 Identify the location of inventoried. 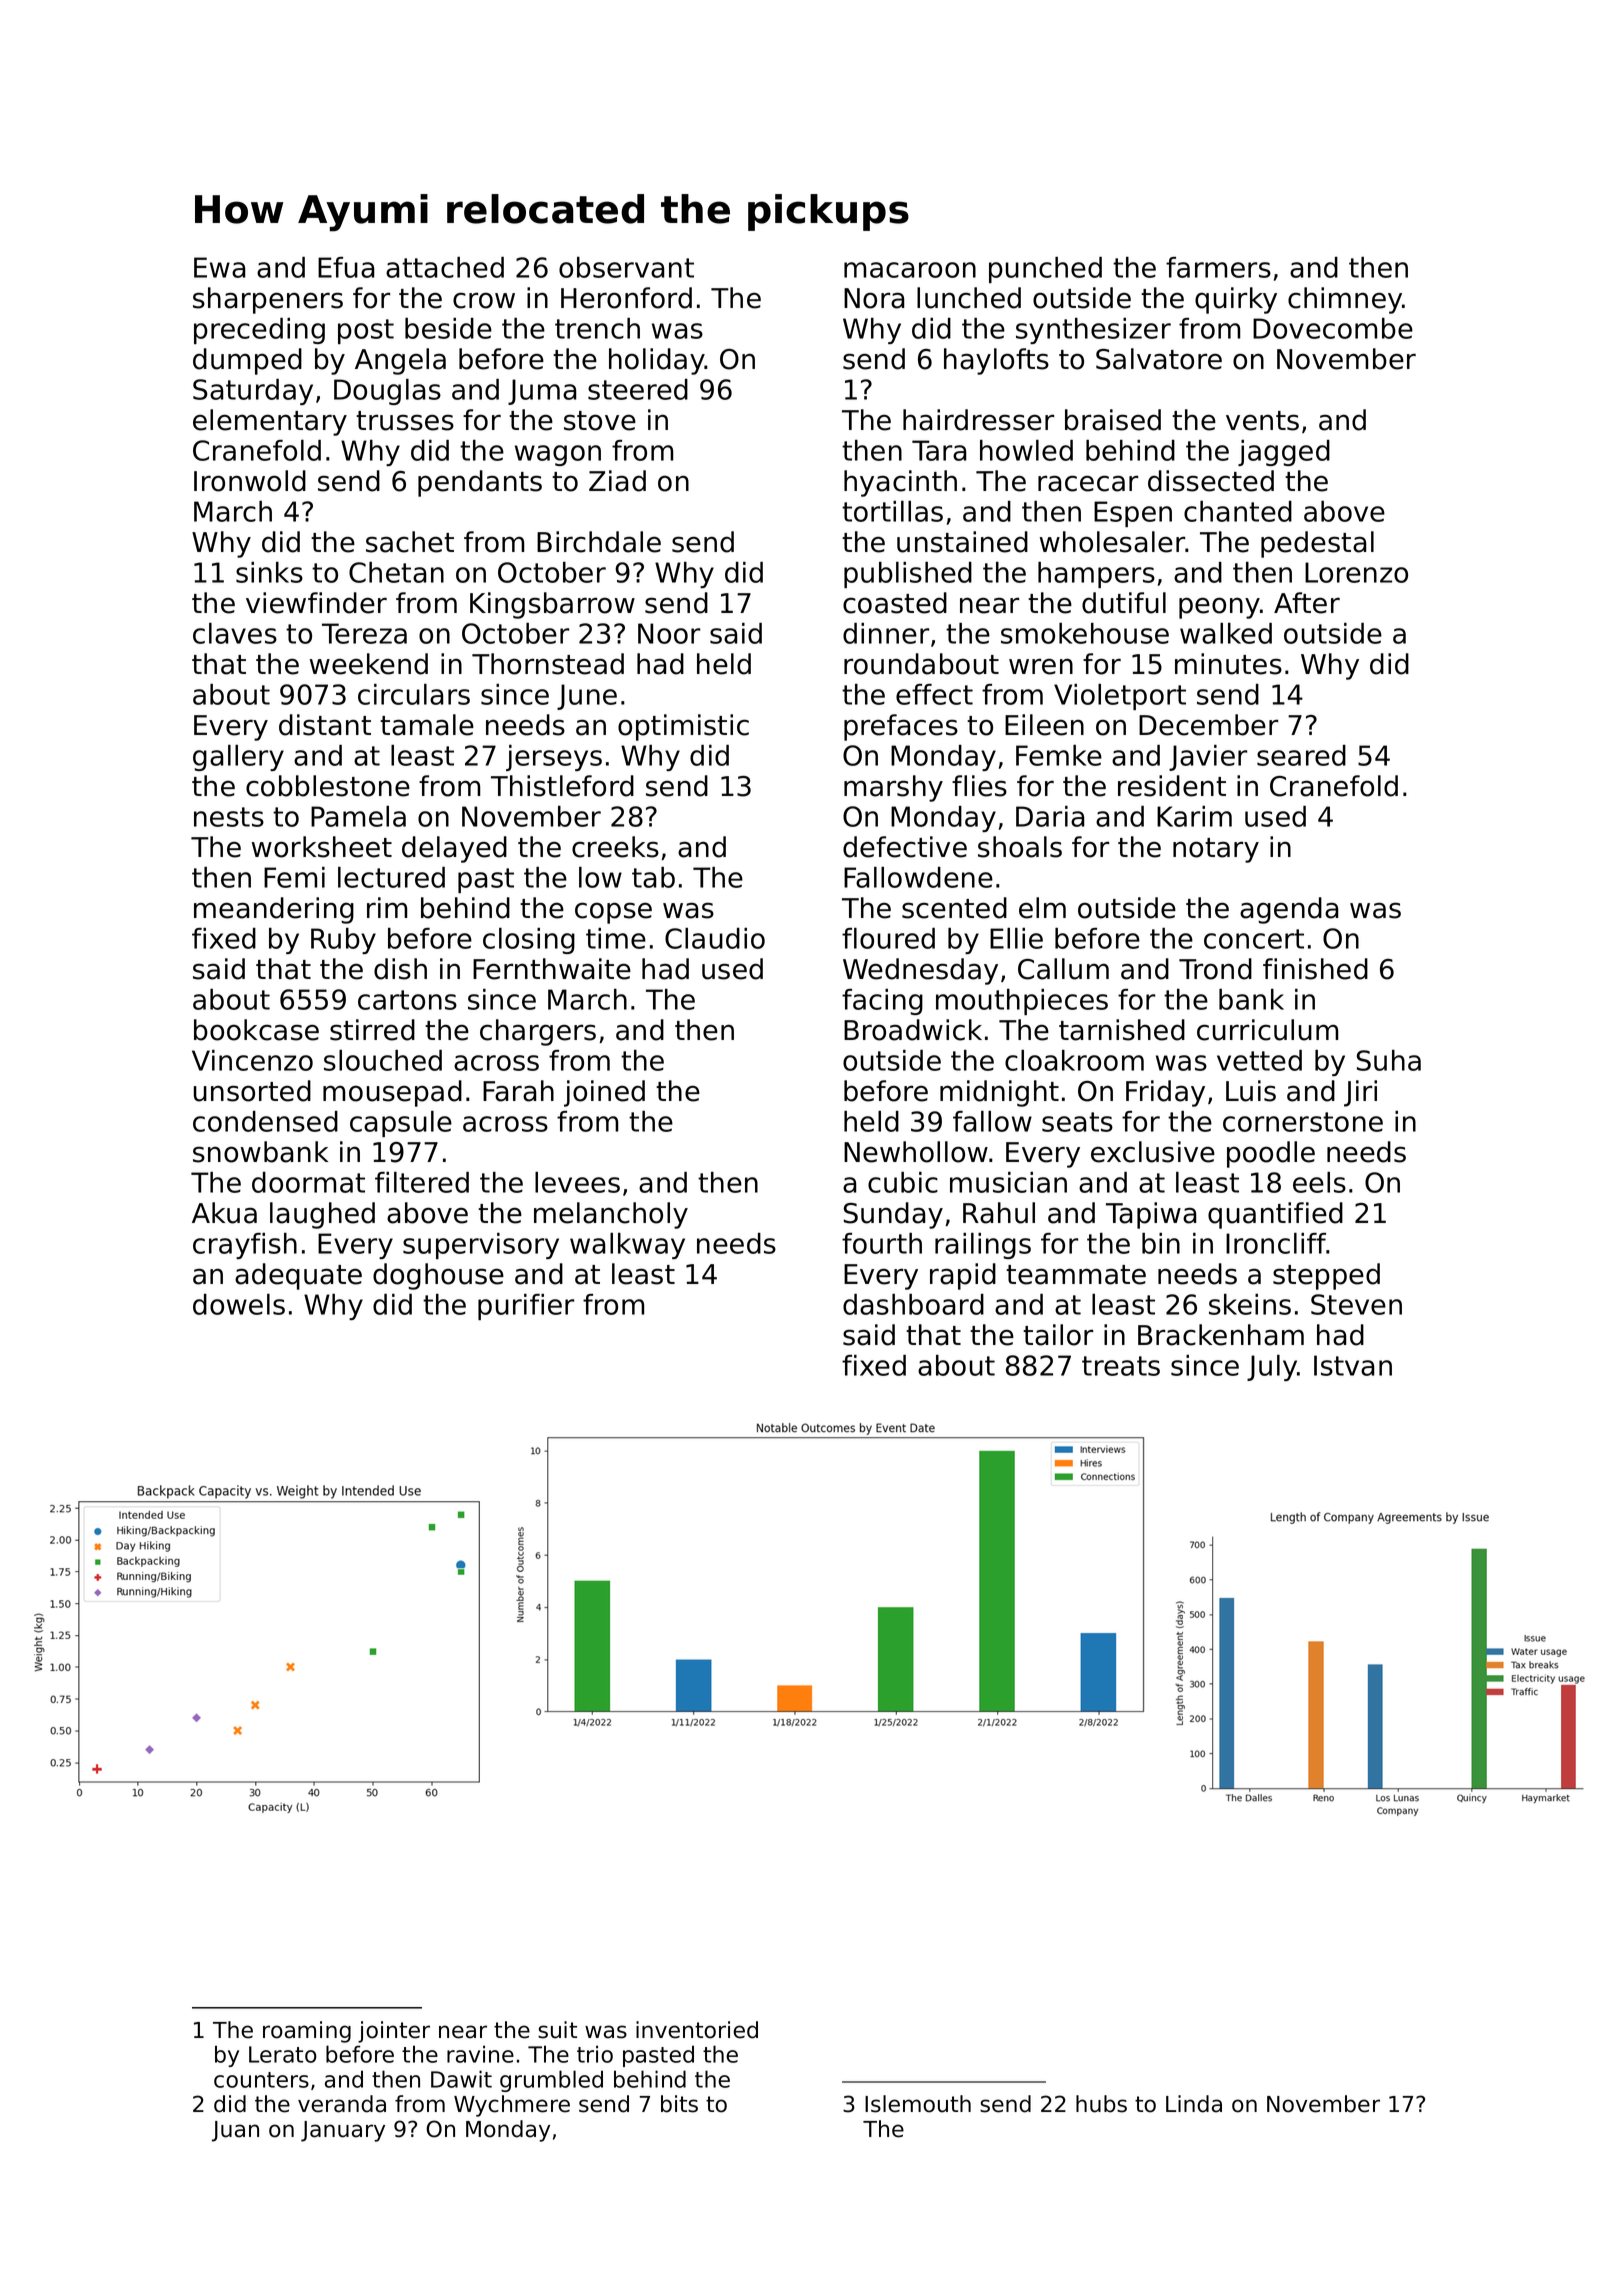
(697, 2030).
